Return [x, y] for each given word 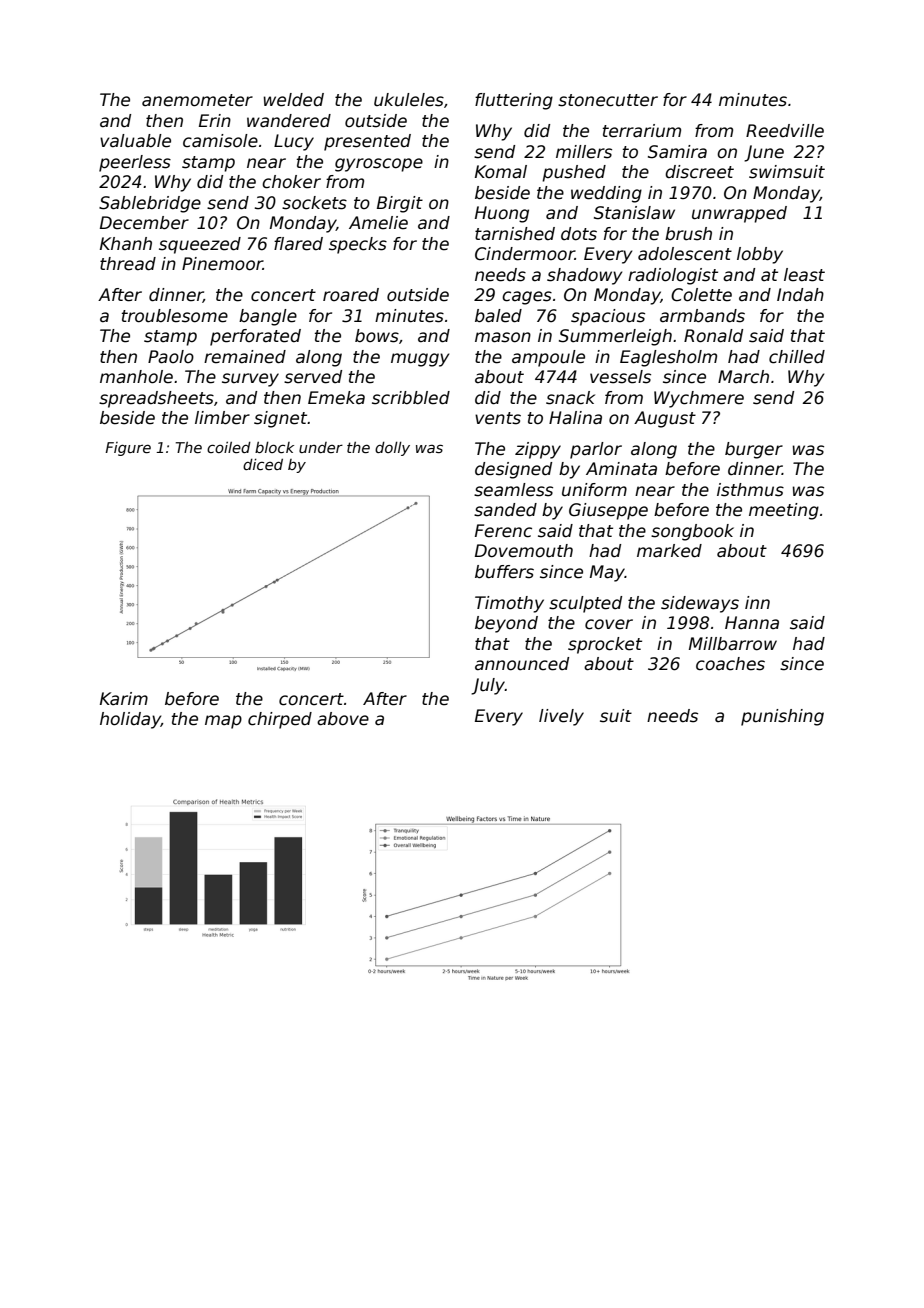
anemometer [197, 100]
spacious [608, 317]
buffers [504, 572]
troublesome [175, 316]
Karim [124, 698]
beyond [506, 624]
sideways [700, 604]
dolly [392, 449]
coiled [229, 447]
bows [377, 336]
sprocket [605, 645]
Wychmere [699, 399]
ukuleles [409, 100]
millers [584, 152]
